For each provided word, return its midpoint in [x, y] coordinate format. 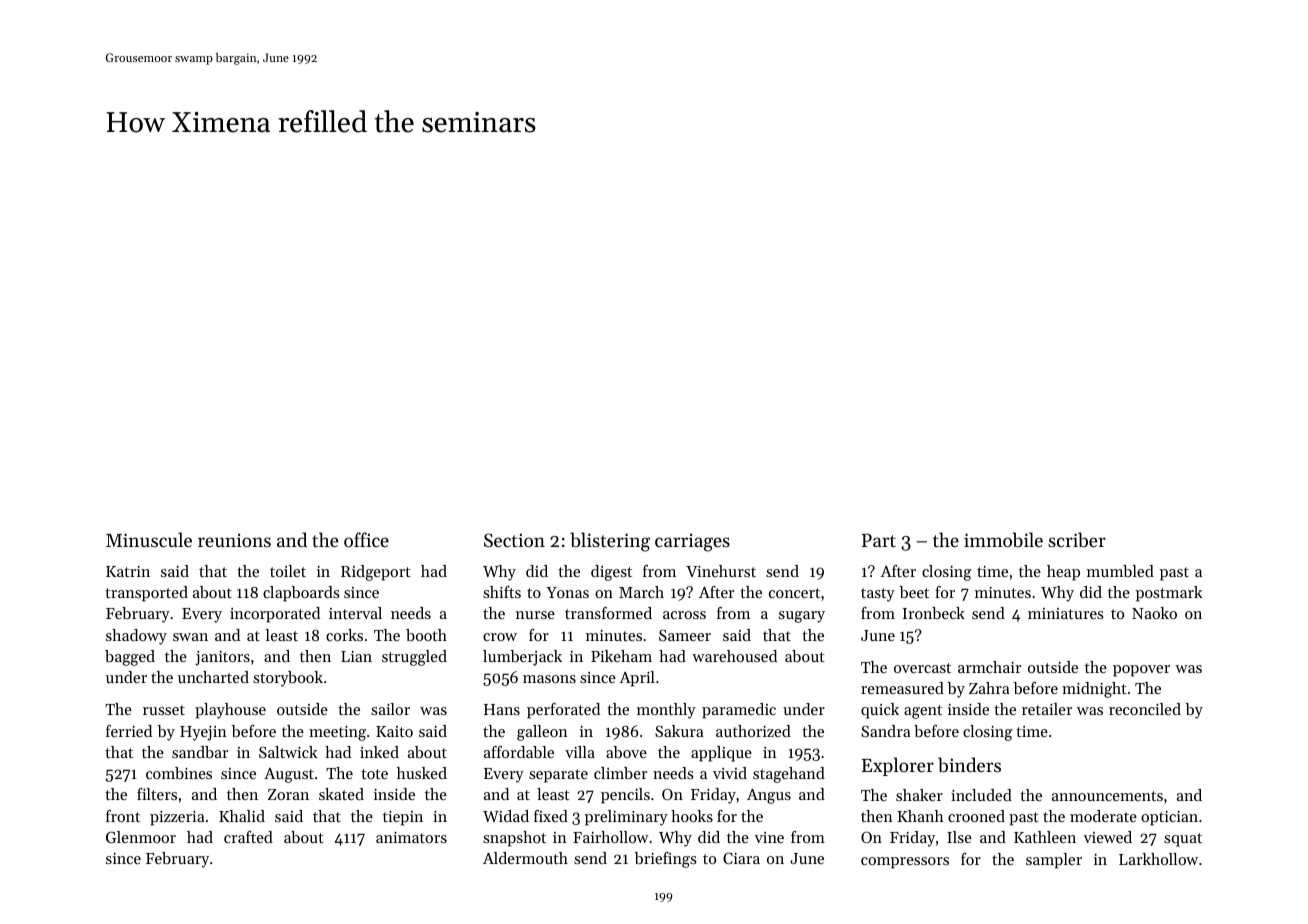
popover [1141, 671]
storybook [288, 679]
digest [611, 573]
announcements [1107, 796]
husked [422, 773]
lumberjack [522, 658]
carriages [692, 542]
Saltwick [288, 752]
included [981, 795]
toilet [288, 571]
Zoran [288, 794]
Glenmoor [141, 837]
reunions [234, 540]
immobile [1003, 539]
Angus [769, 796]
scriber [1077, 540]
